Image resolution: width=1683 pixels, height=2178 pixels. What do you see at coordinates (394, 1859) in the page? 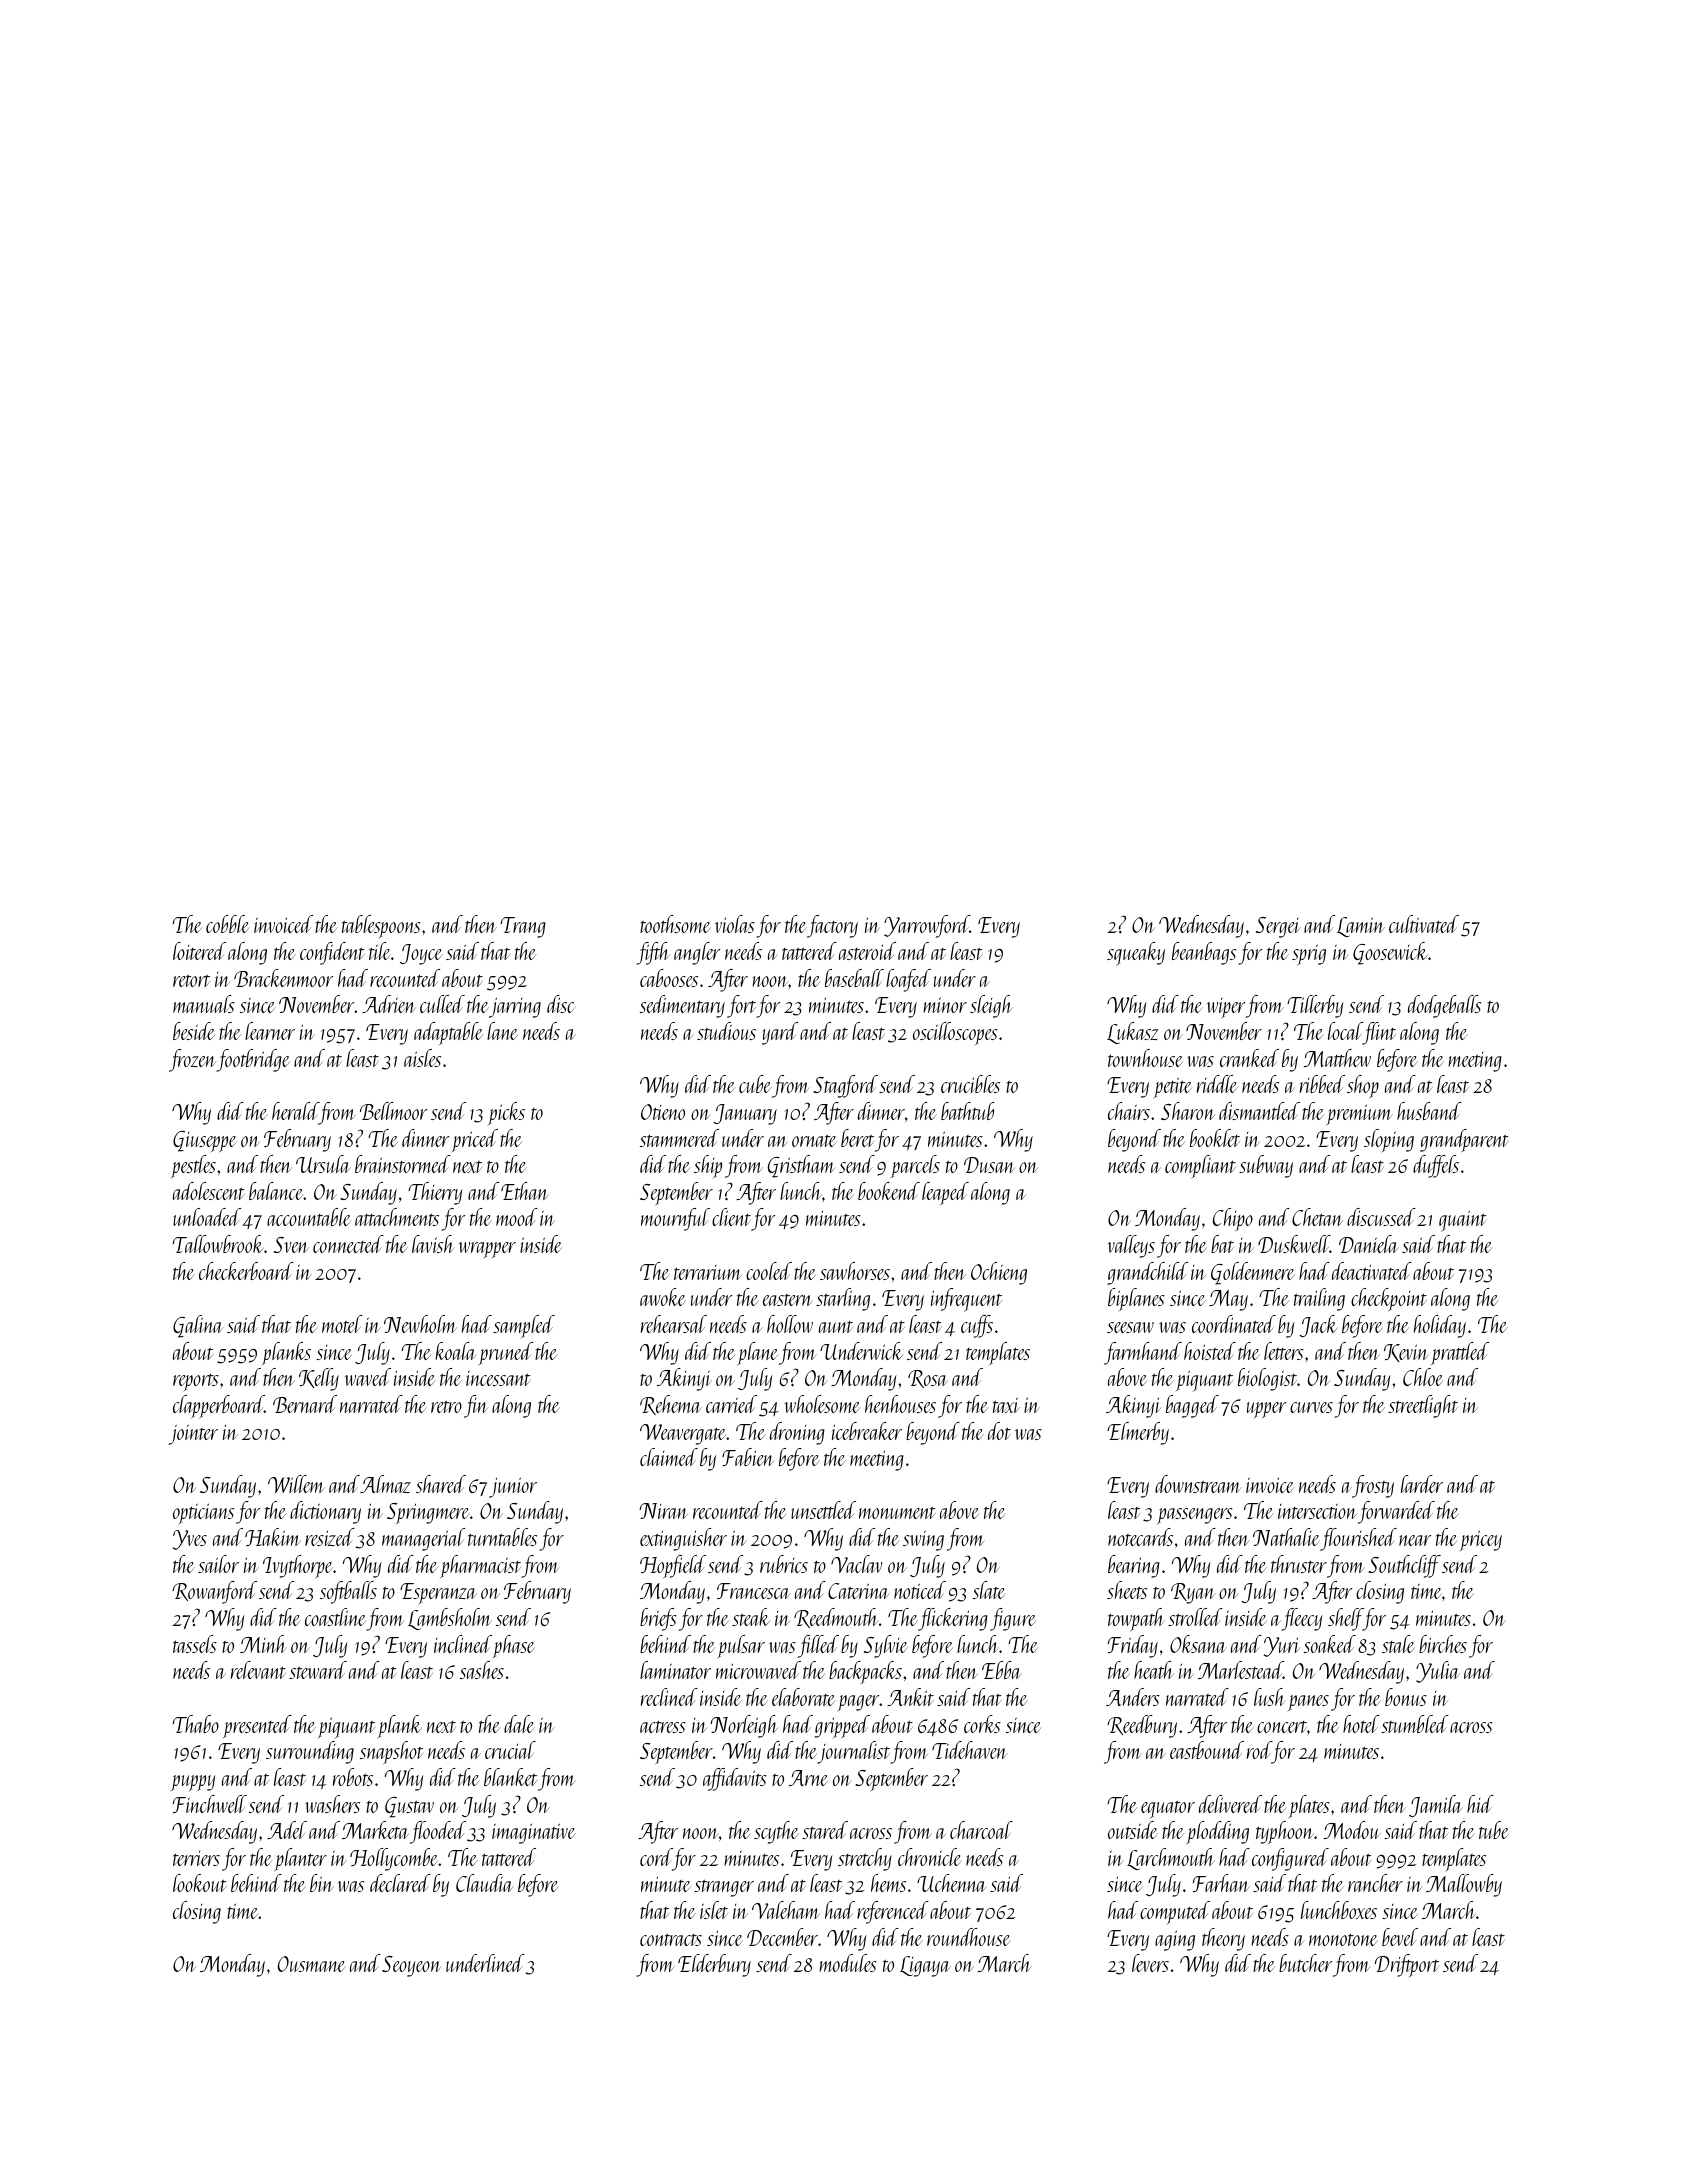
I see `Hollycombe` at bounding box center [394, 1859].
